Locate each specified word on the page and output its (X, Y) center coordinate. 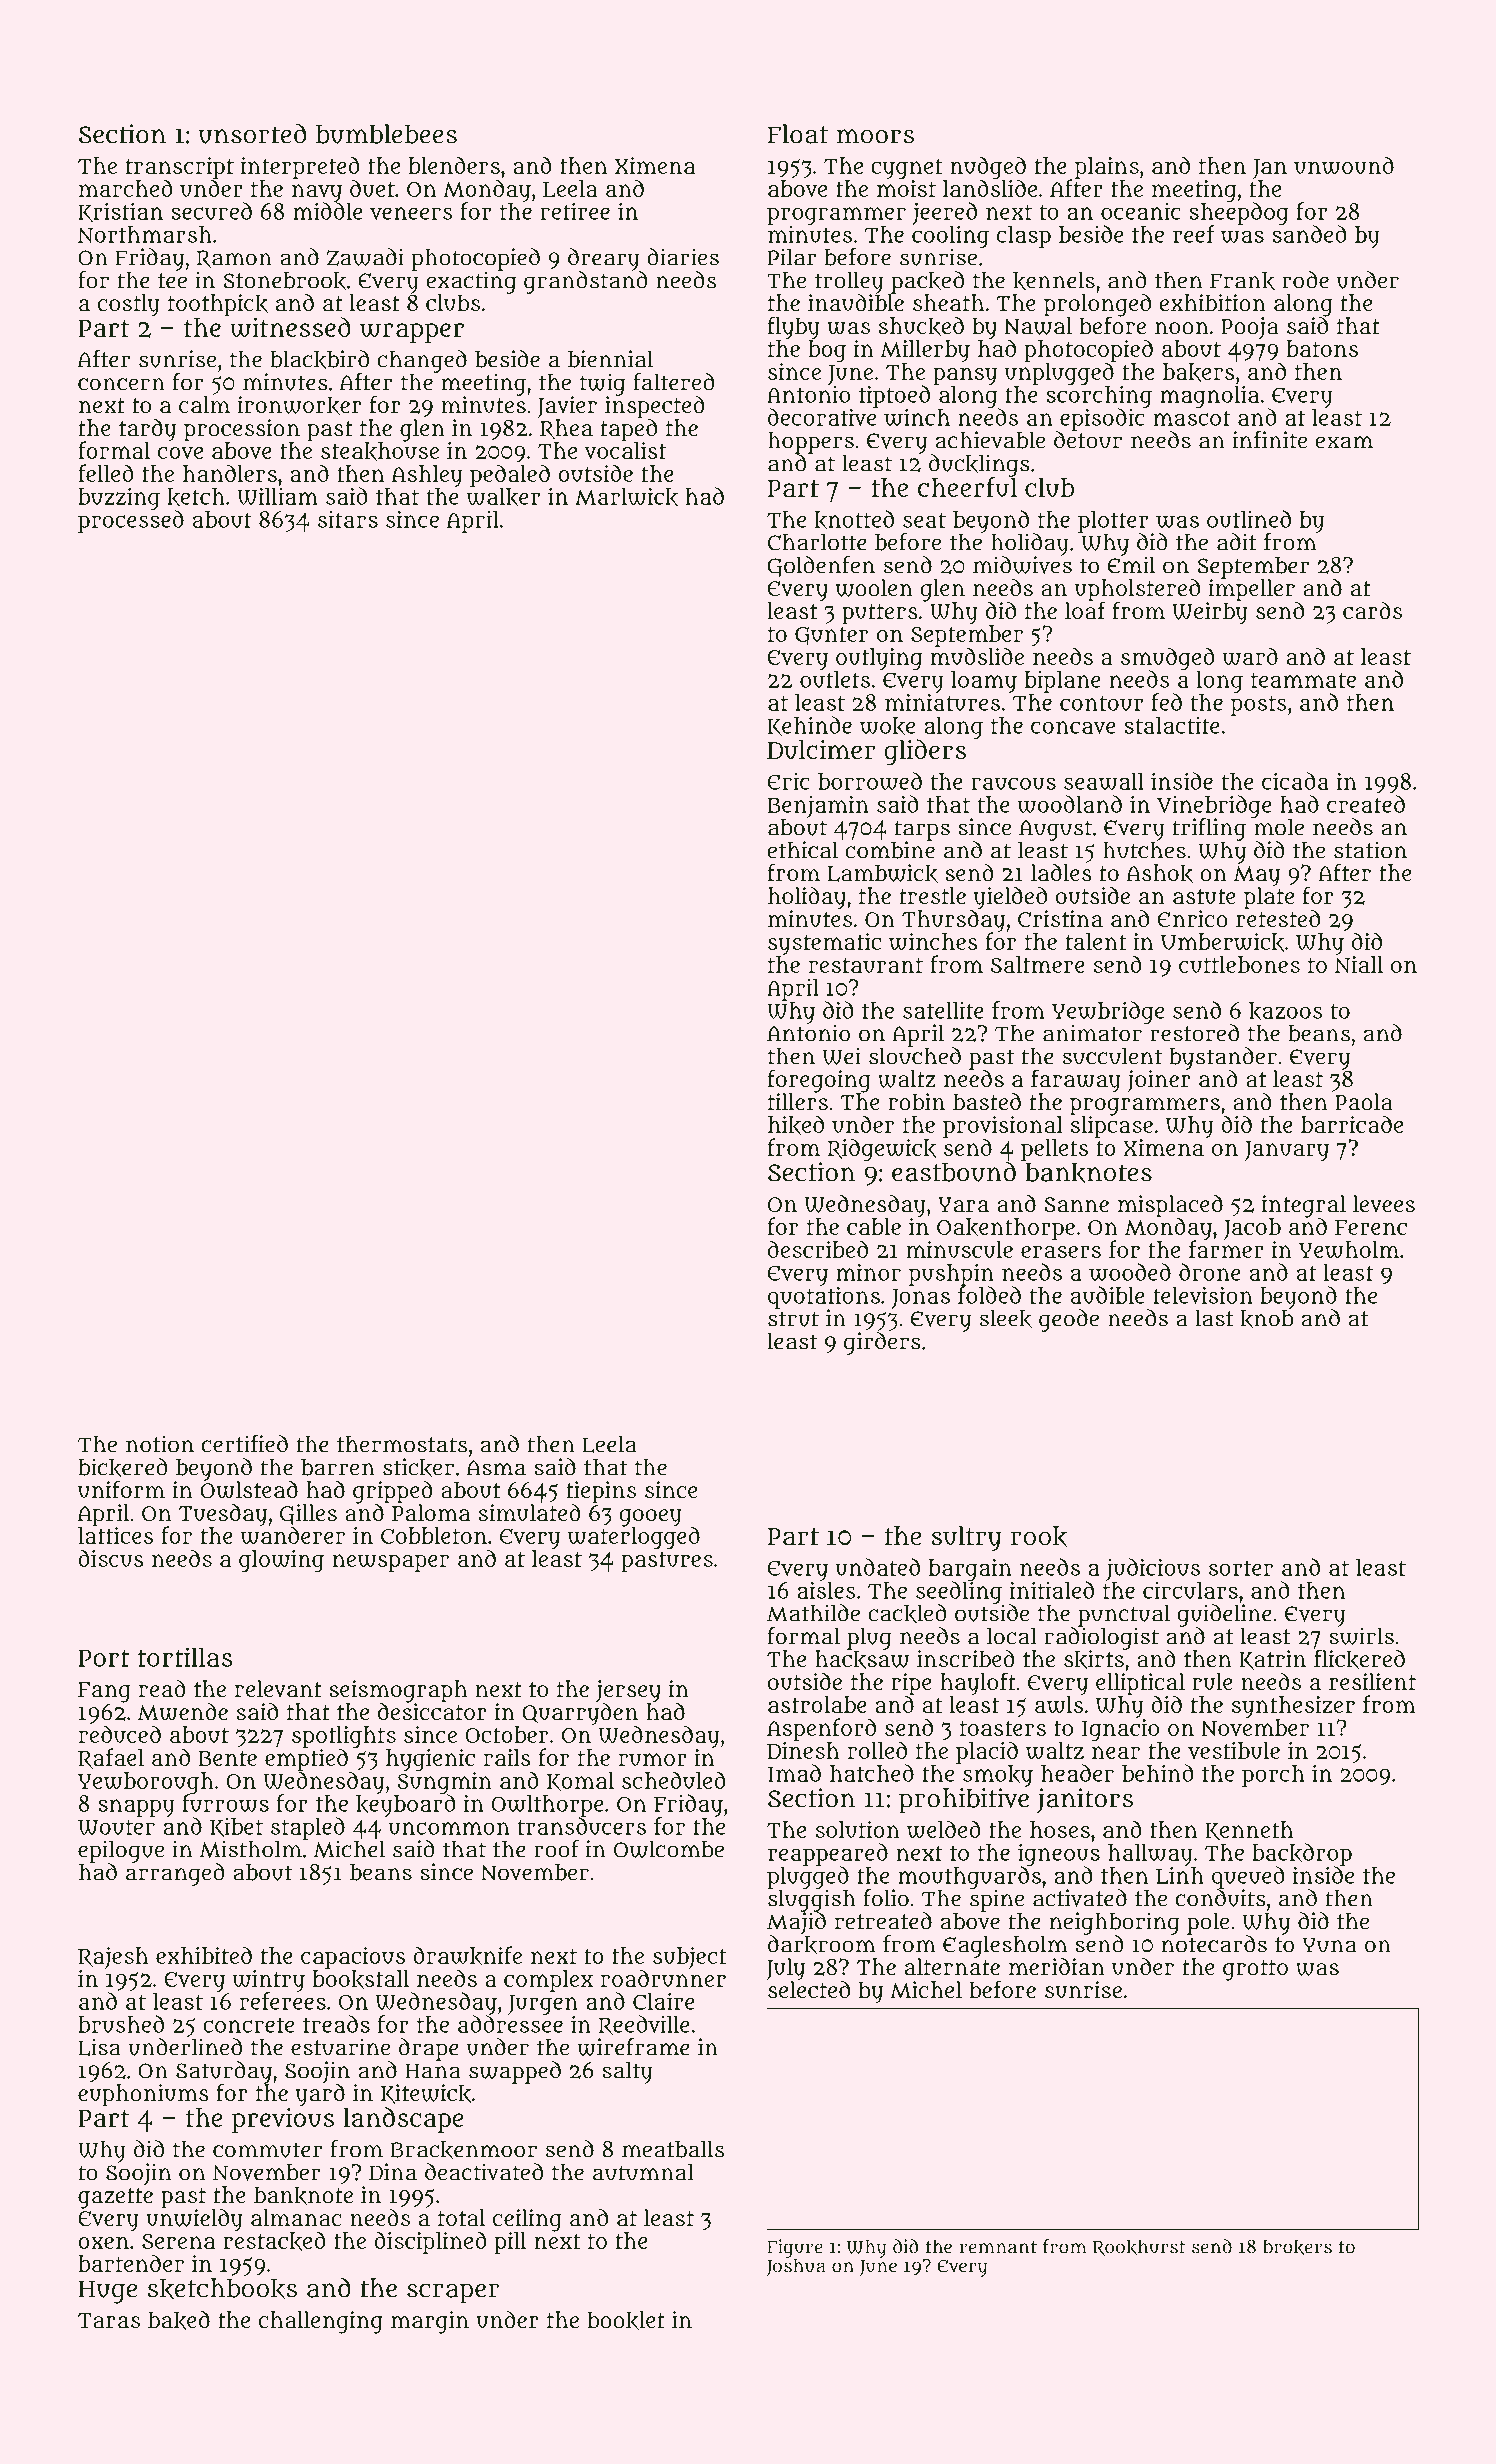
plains (1107, 168)
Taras (109, 2320)
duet (372, 188)
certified (245, 1444)
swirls (1361, 1636)
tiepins (601, 1492)
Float (798, 134)
